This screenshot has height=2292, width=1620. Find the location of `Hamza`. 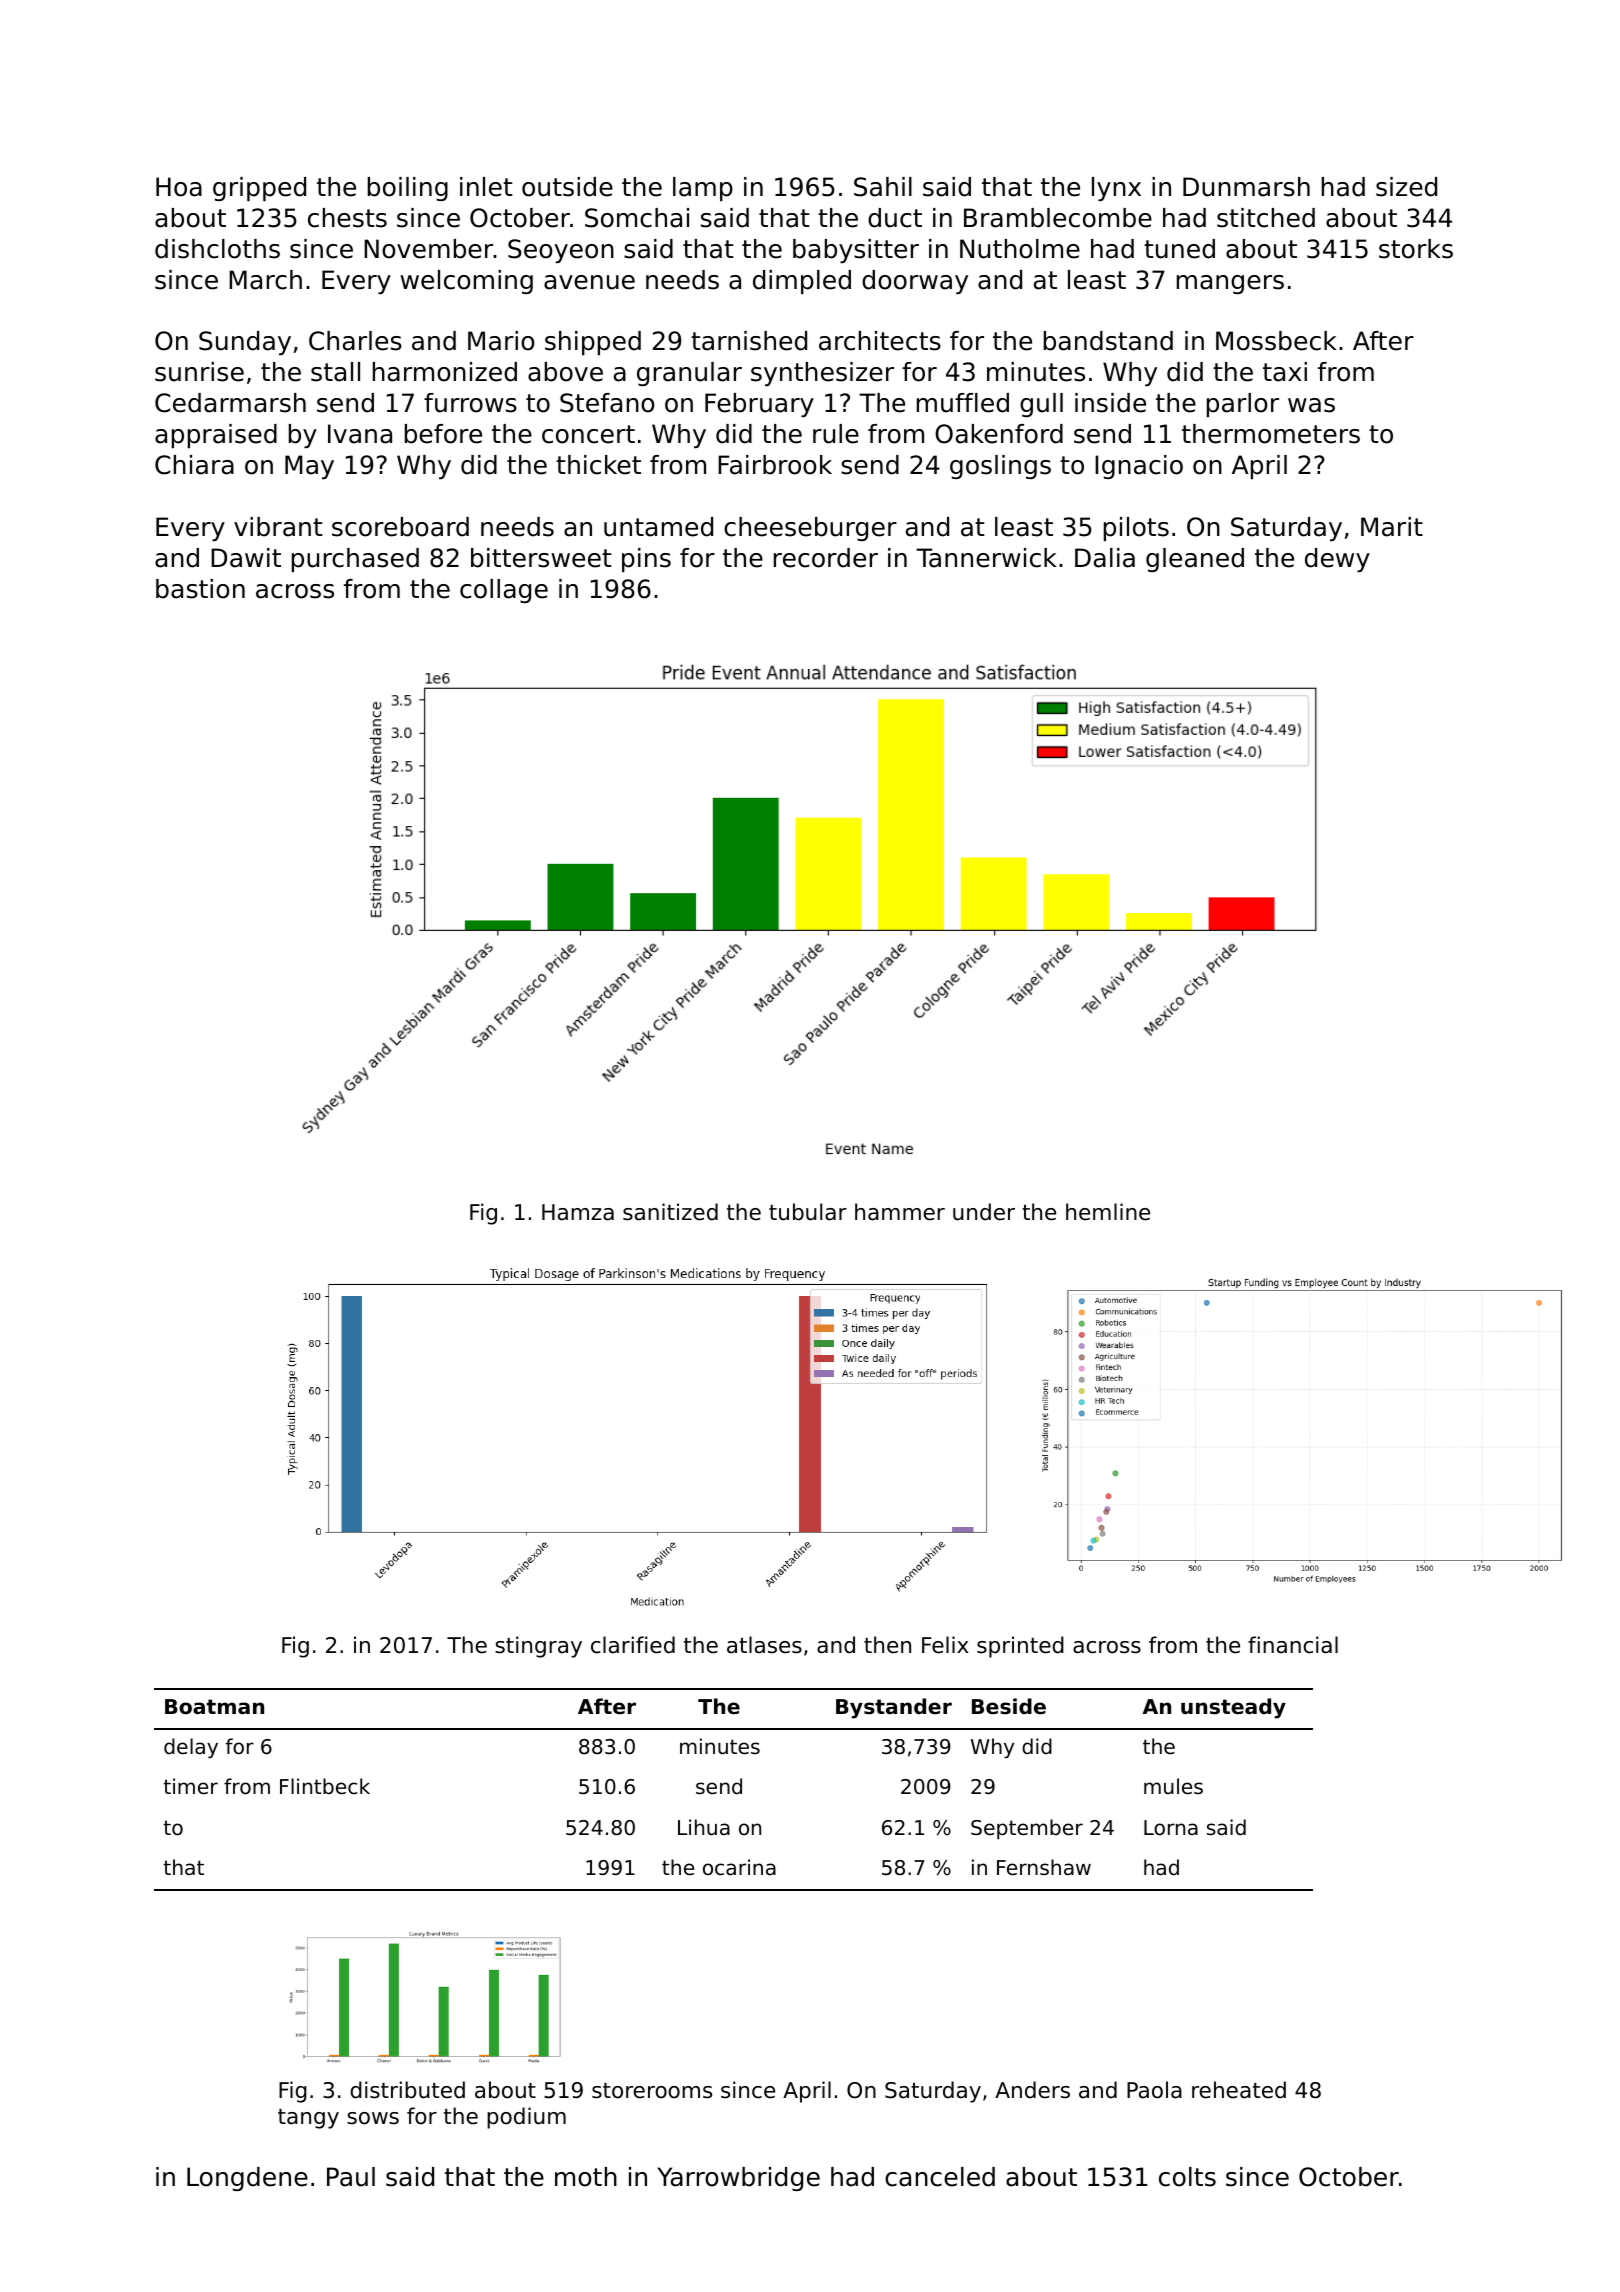

Hamza is located at coordinates (578, 1212).
